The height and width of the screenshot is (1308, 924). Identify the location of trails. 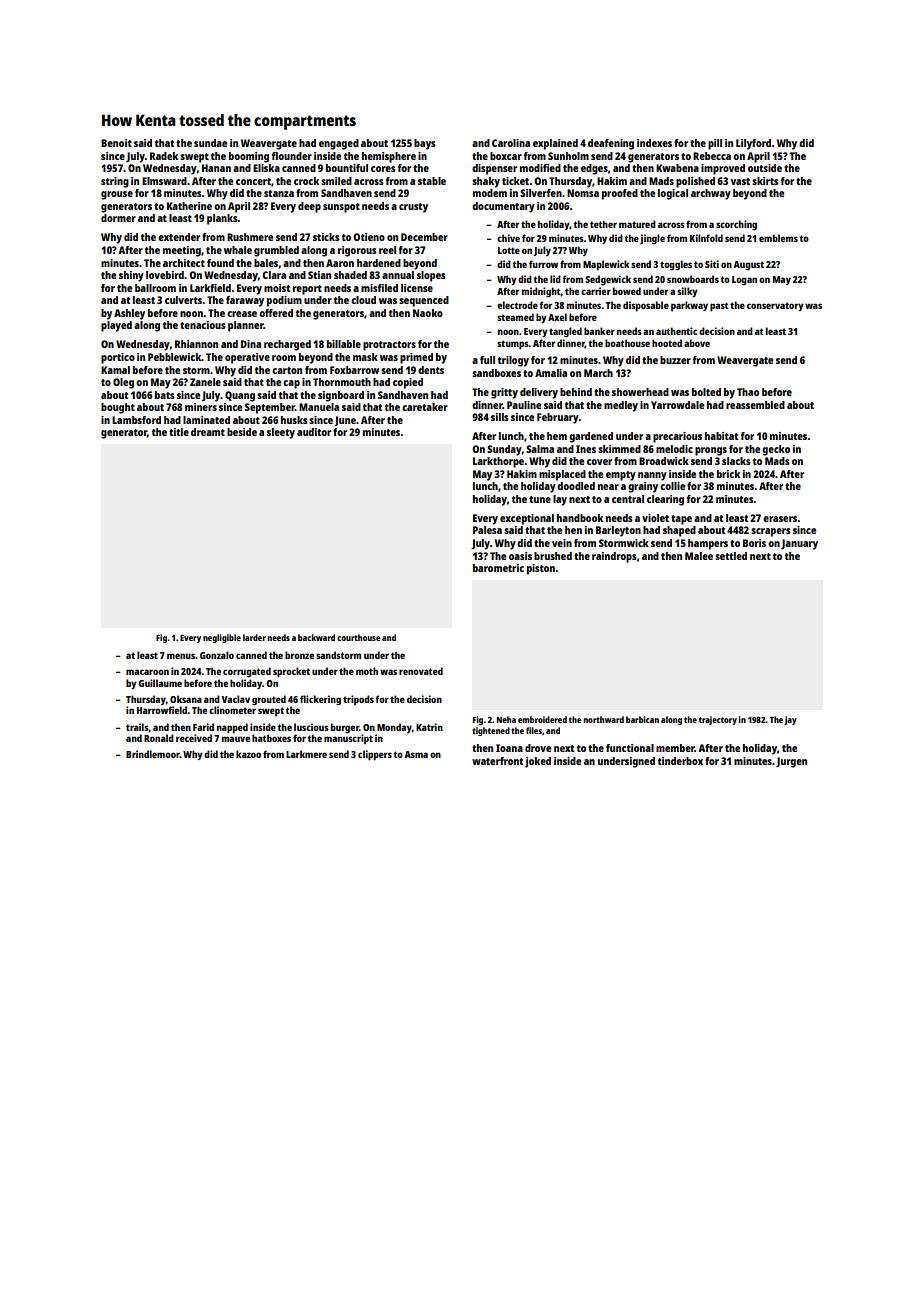
(137, 727).
